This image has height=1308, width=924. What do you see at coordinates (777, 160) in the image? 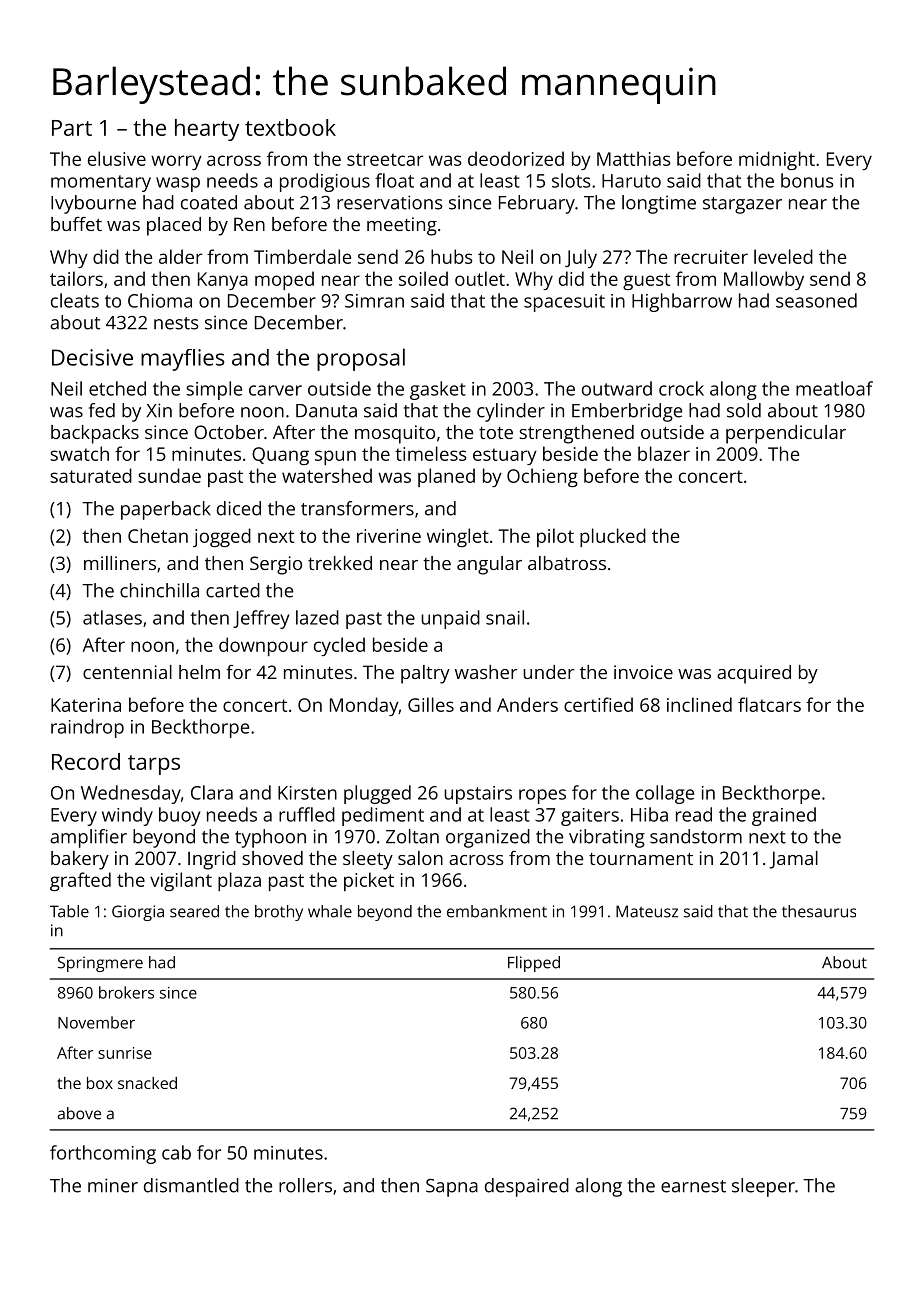
I see `midnight` at bounding box center [777, 160].
